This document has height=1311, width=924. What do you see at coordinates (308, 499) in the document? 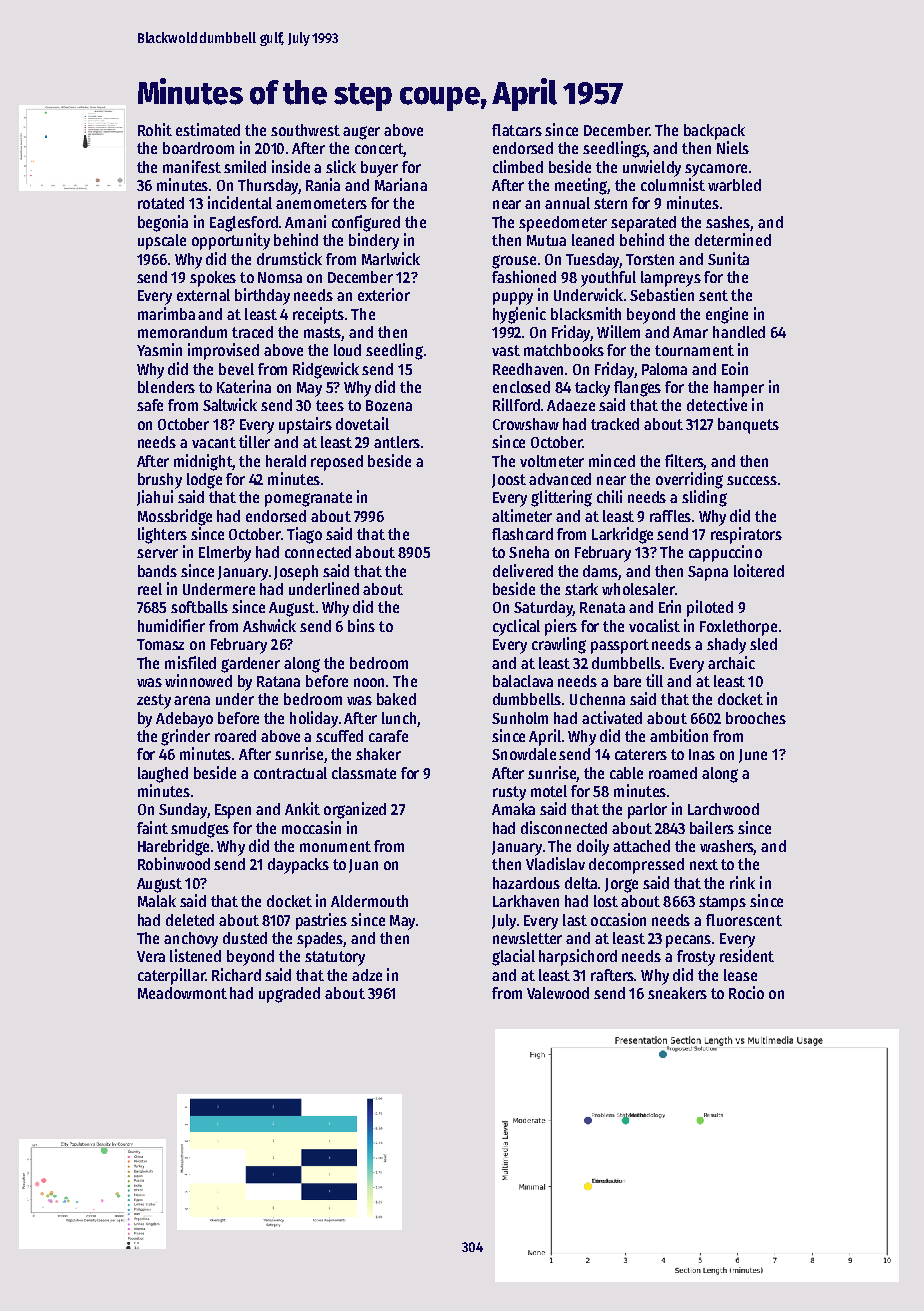
I see `pomegranate` at bounding box center [308, 499].
